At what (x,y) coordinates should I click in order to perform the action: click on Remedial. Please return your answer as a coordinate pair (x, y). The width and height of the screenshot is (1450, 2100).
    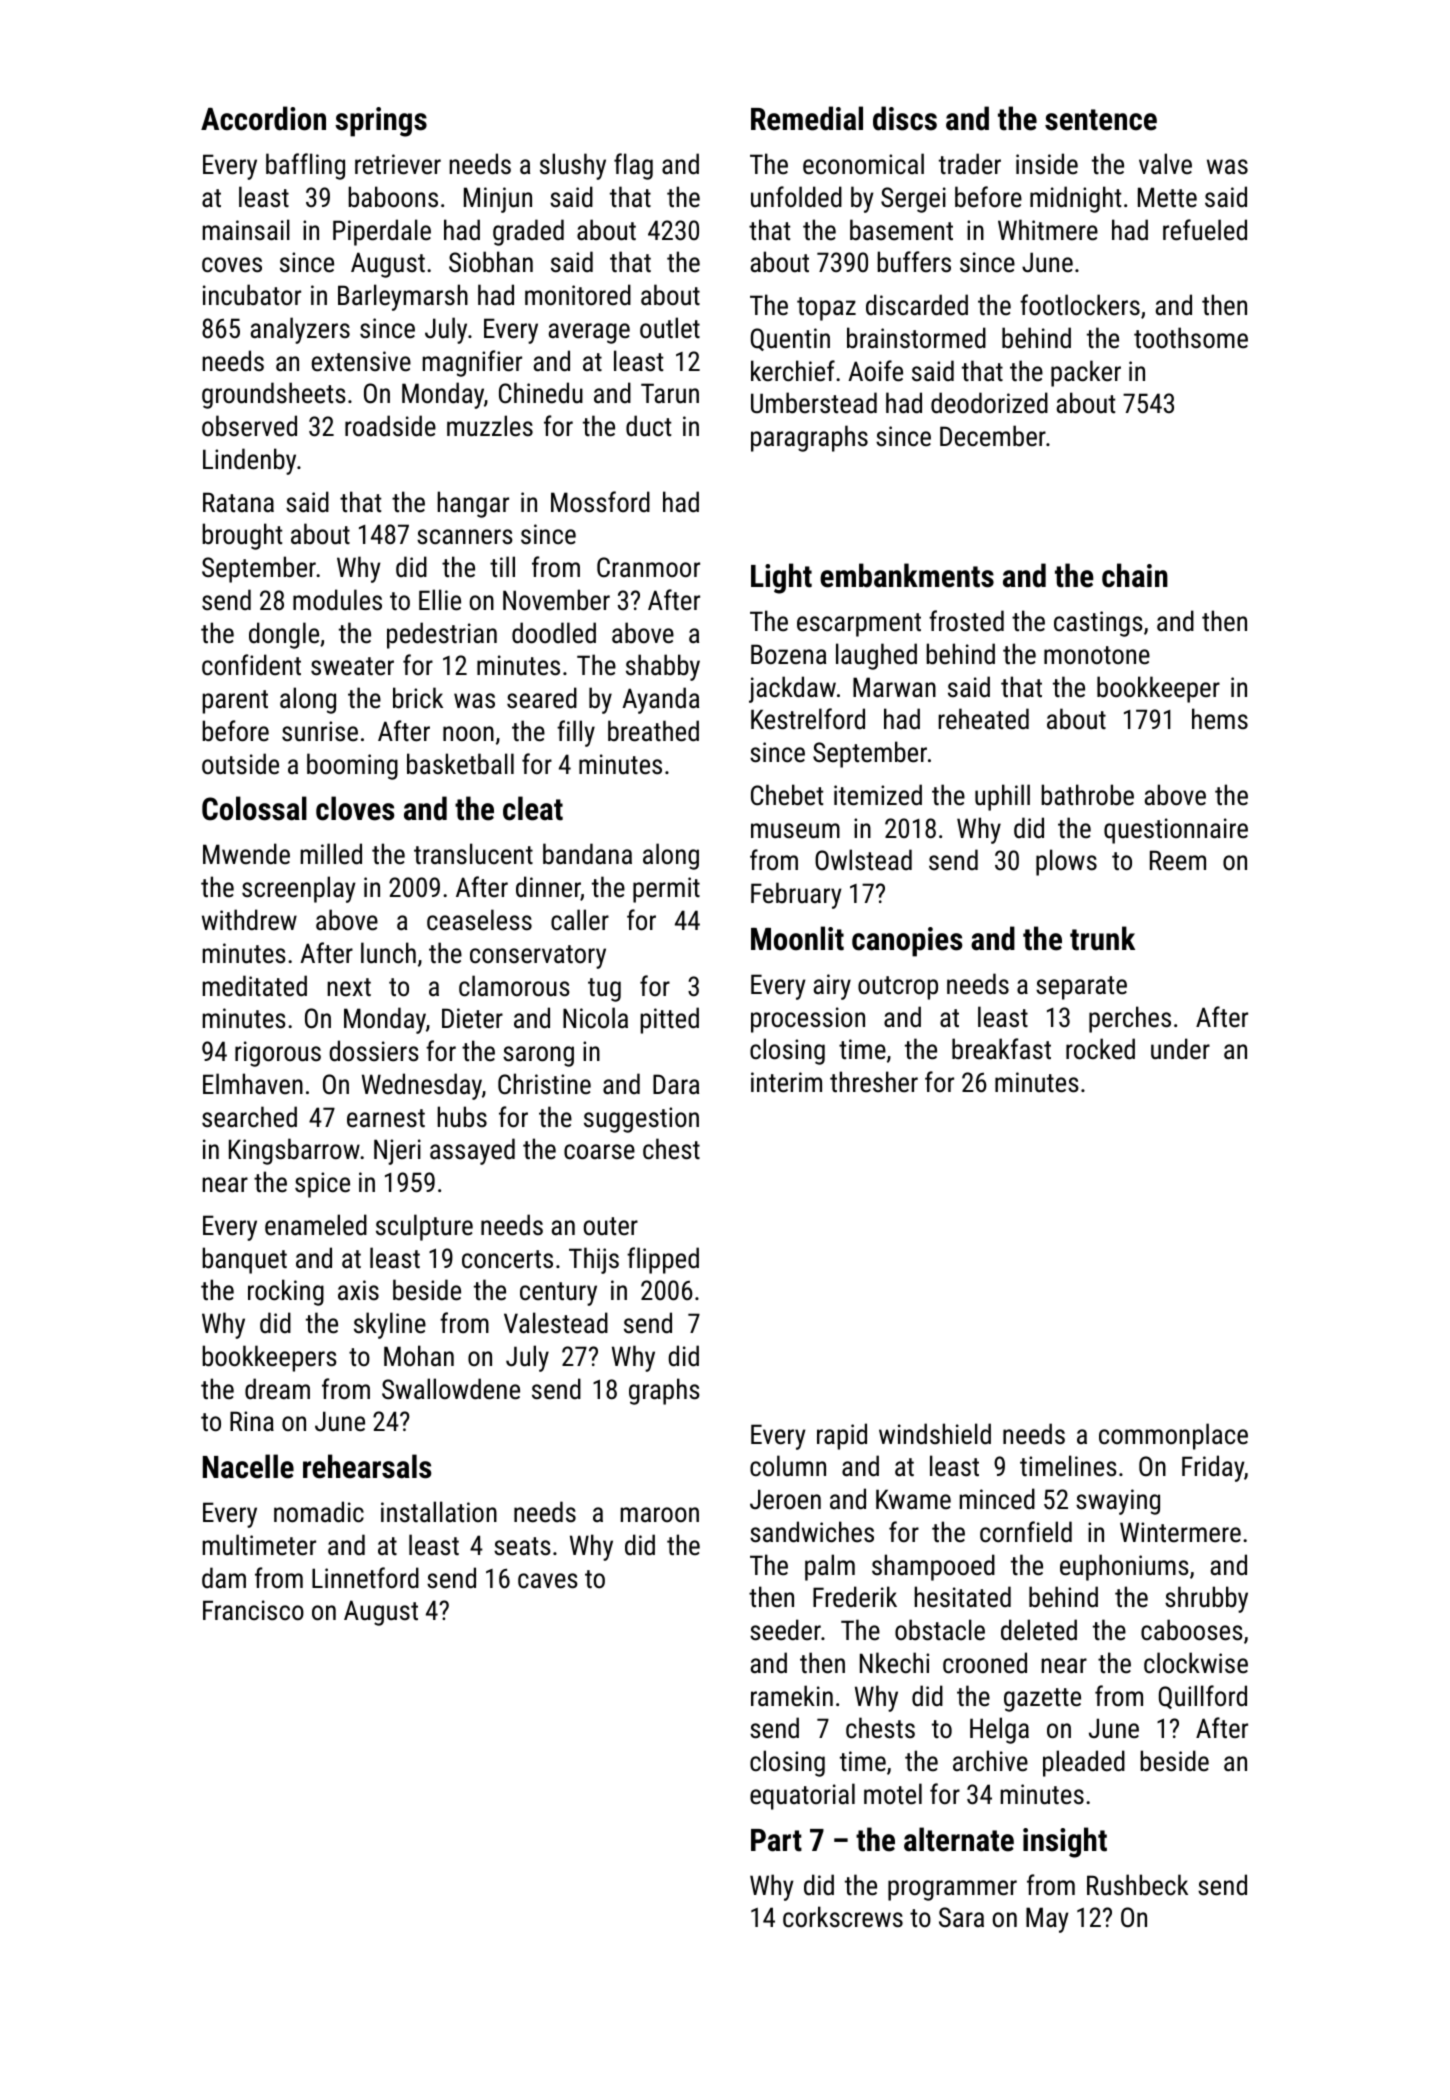
    Looking at the image, I should click on (807, 118).
